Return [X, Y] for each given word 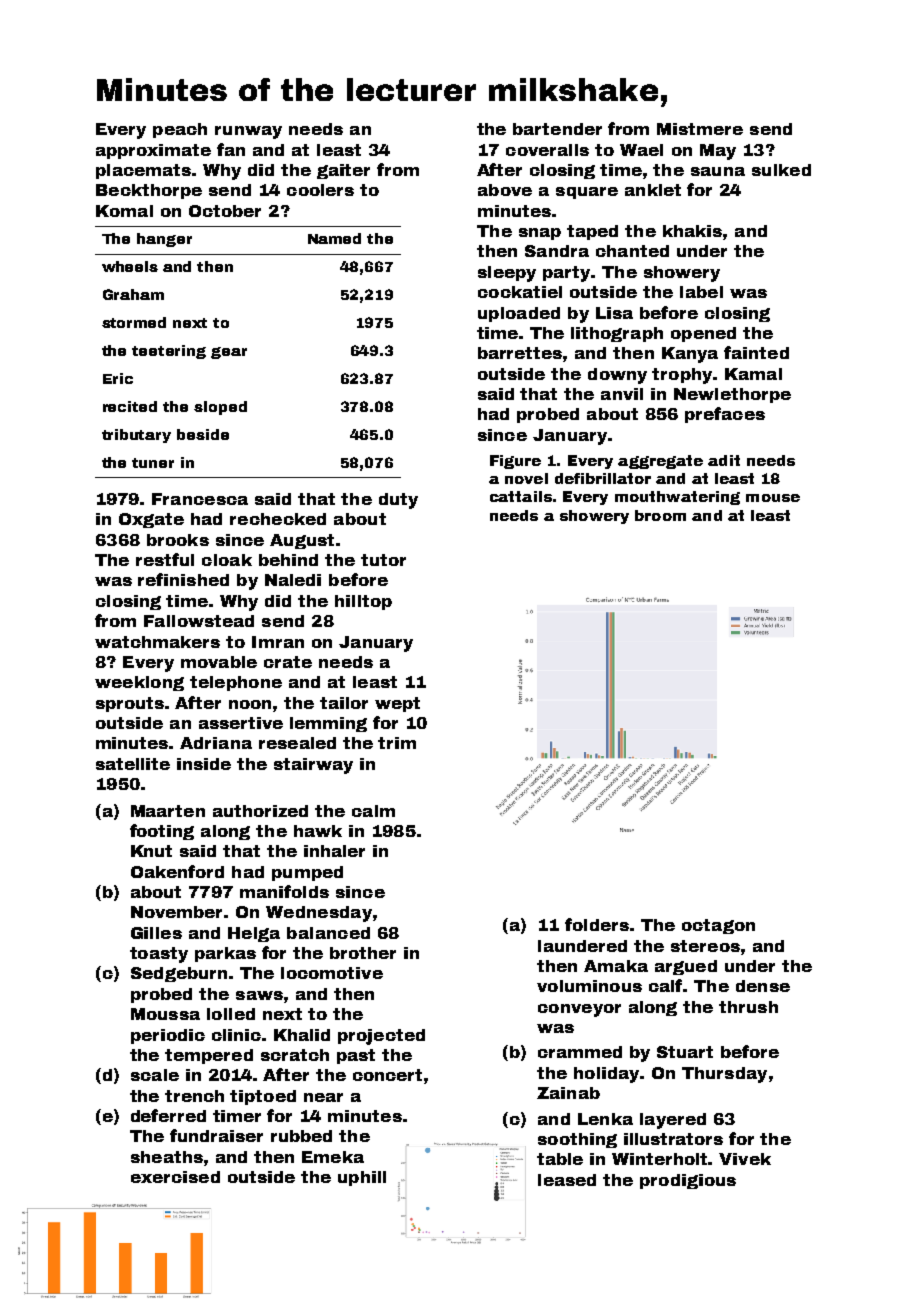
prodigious [688, 1181]
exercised [175, 1177]
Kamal [753, 374]
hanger [164, 240]
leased [567, 1180]
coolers [320, 190]
